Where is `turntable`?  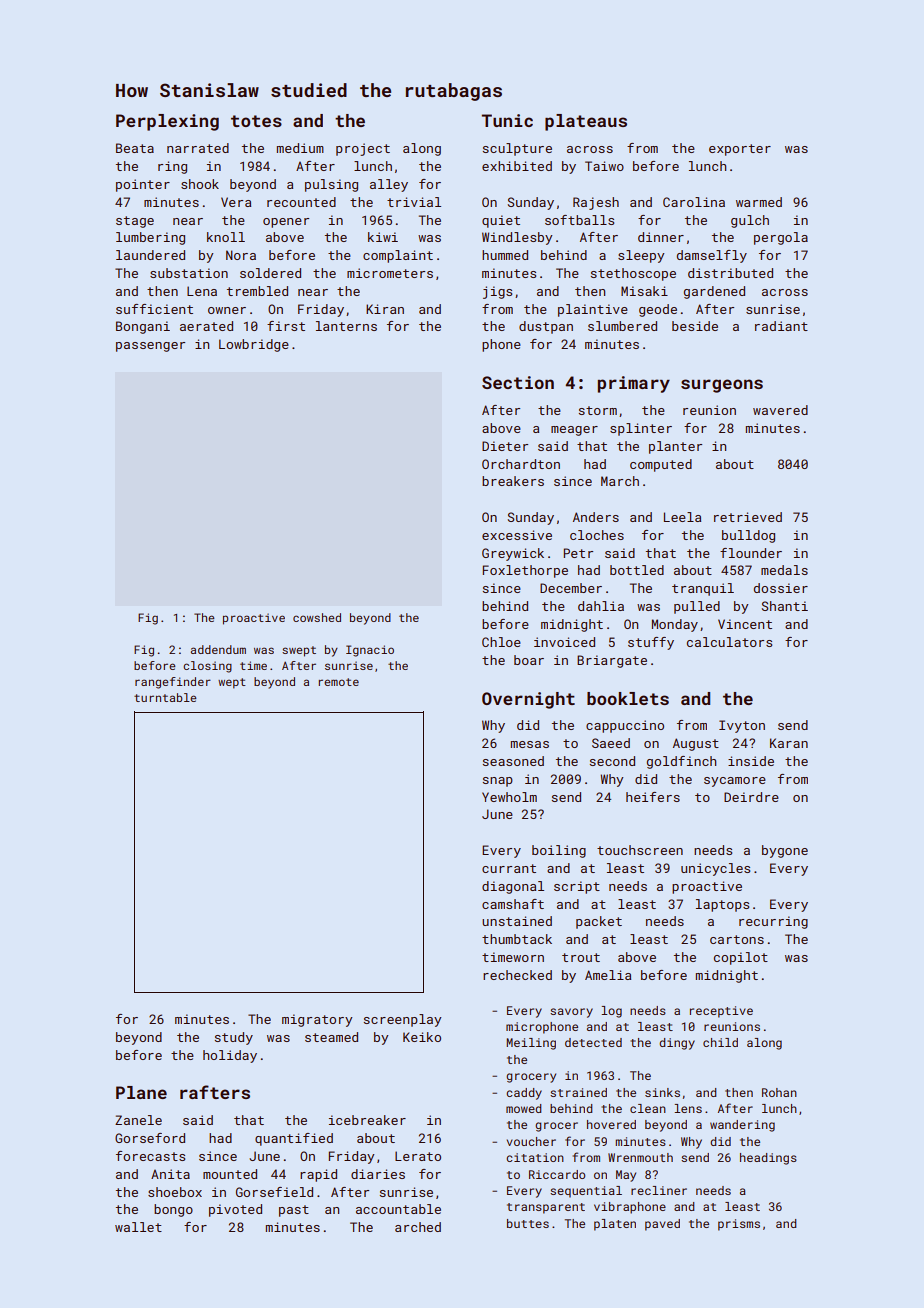
turntable is located at coordinates (165, 697).
